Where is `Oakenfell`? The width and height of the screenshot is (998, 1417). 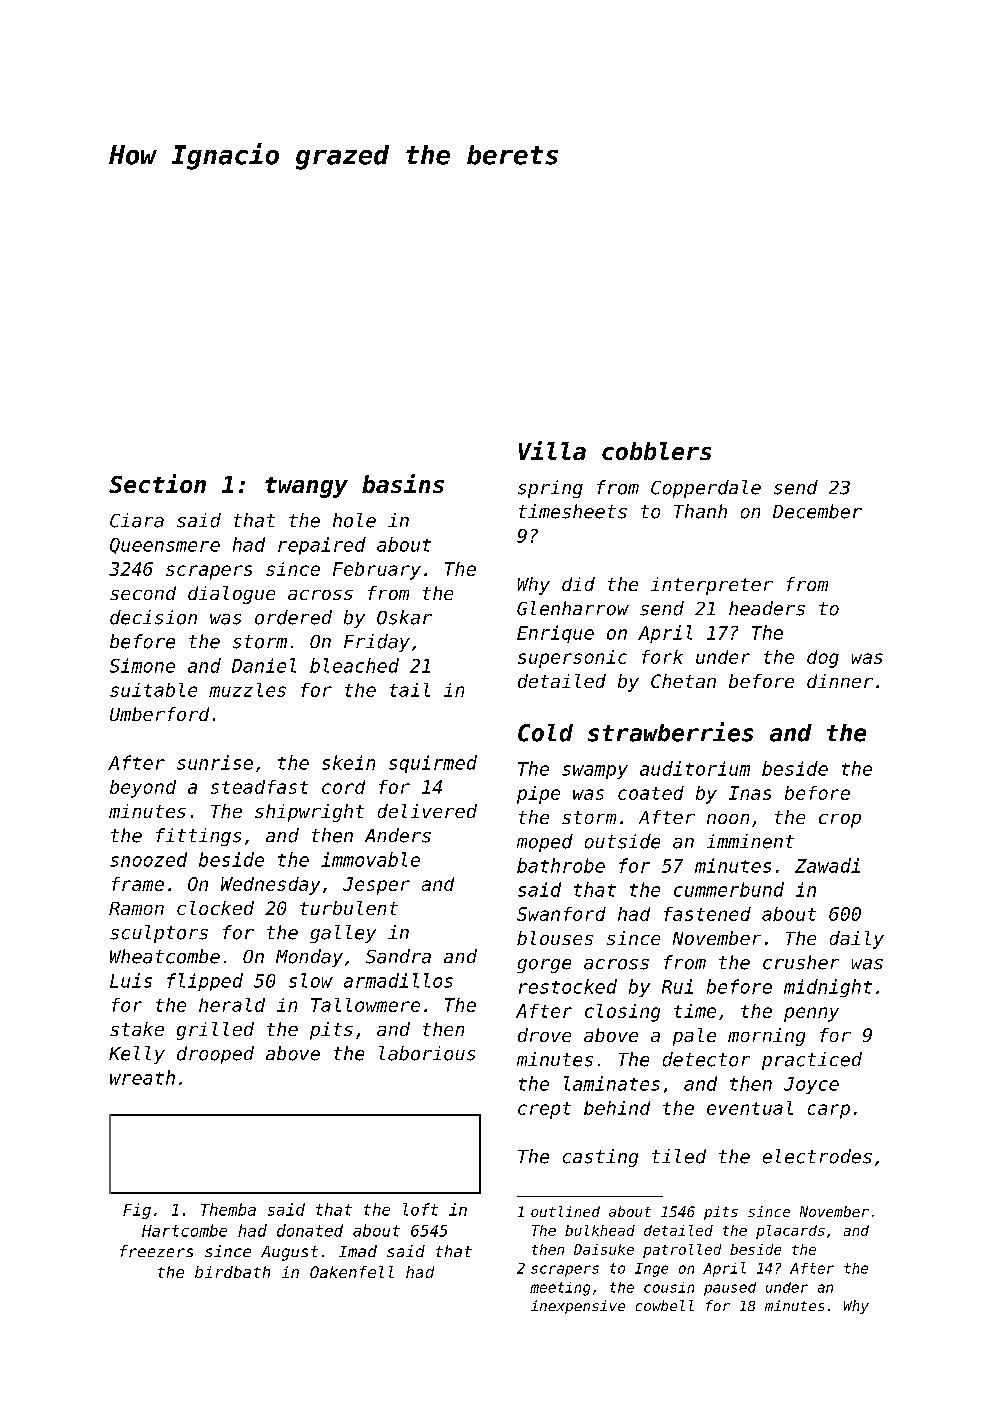
Oakenfell is located at coordinates (352, 1272).
